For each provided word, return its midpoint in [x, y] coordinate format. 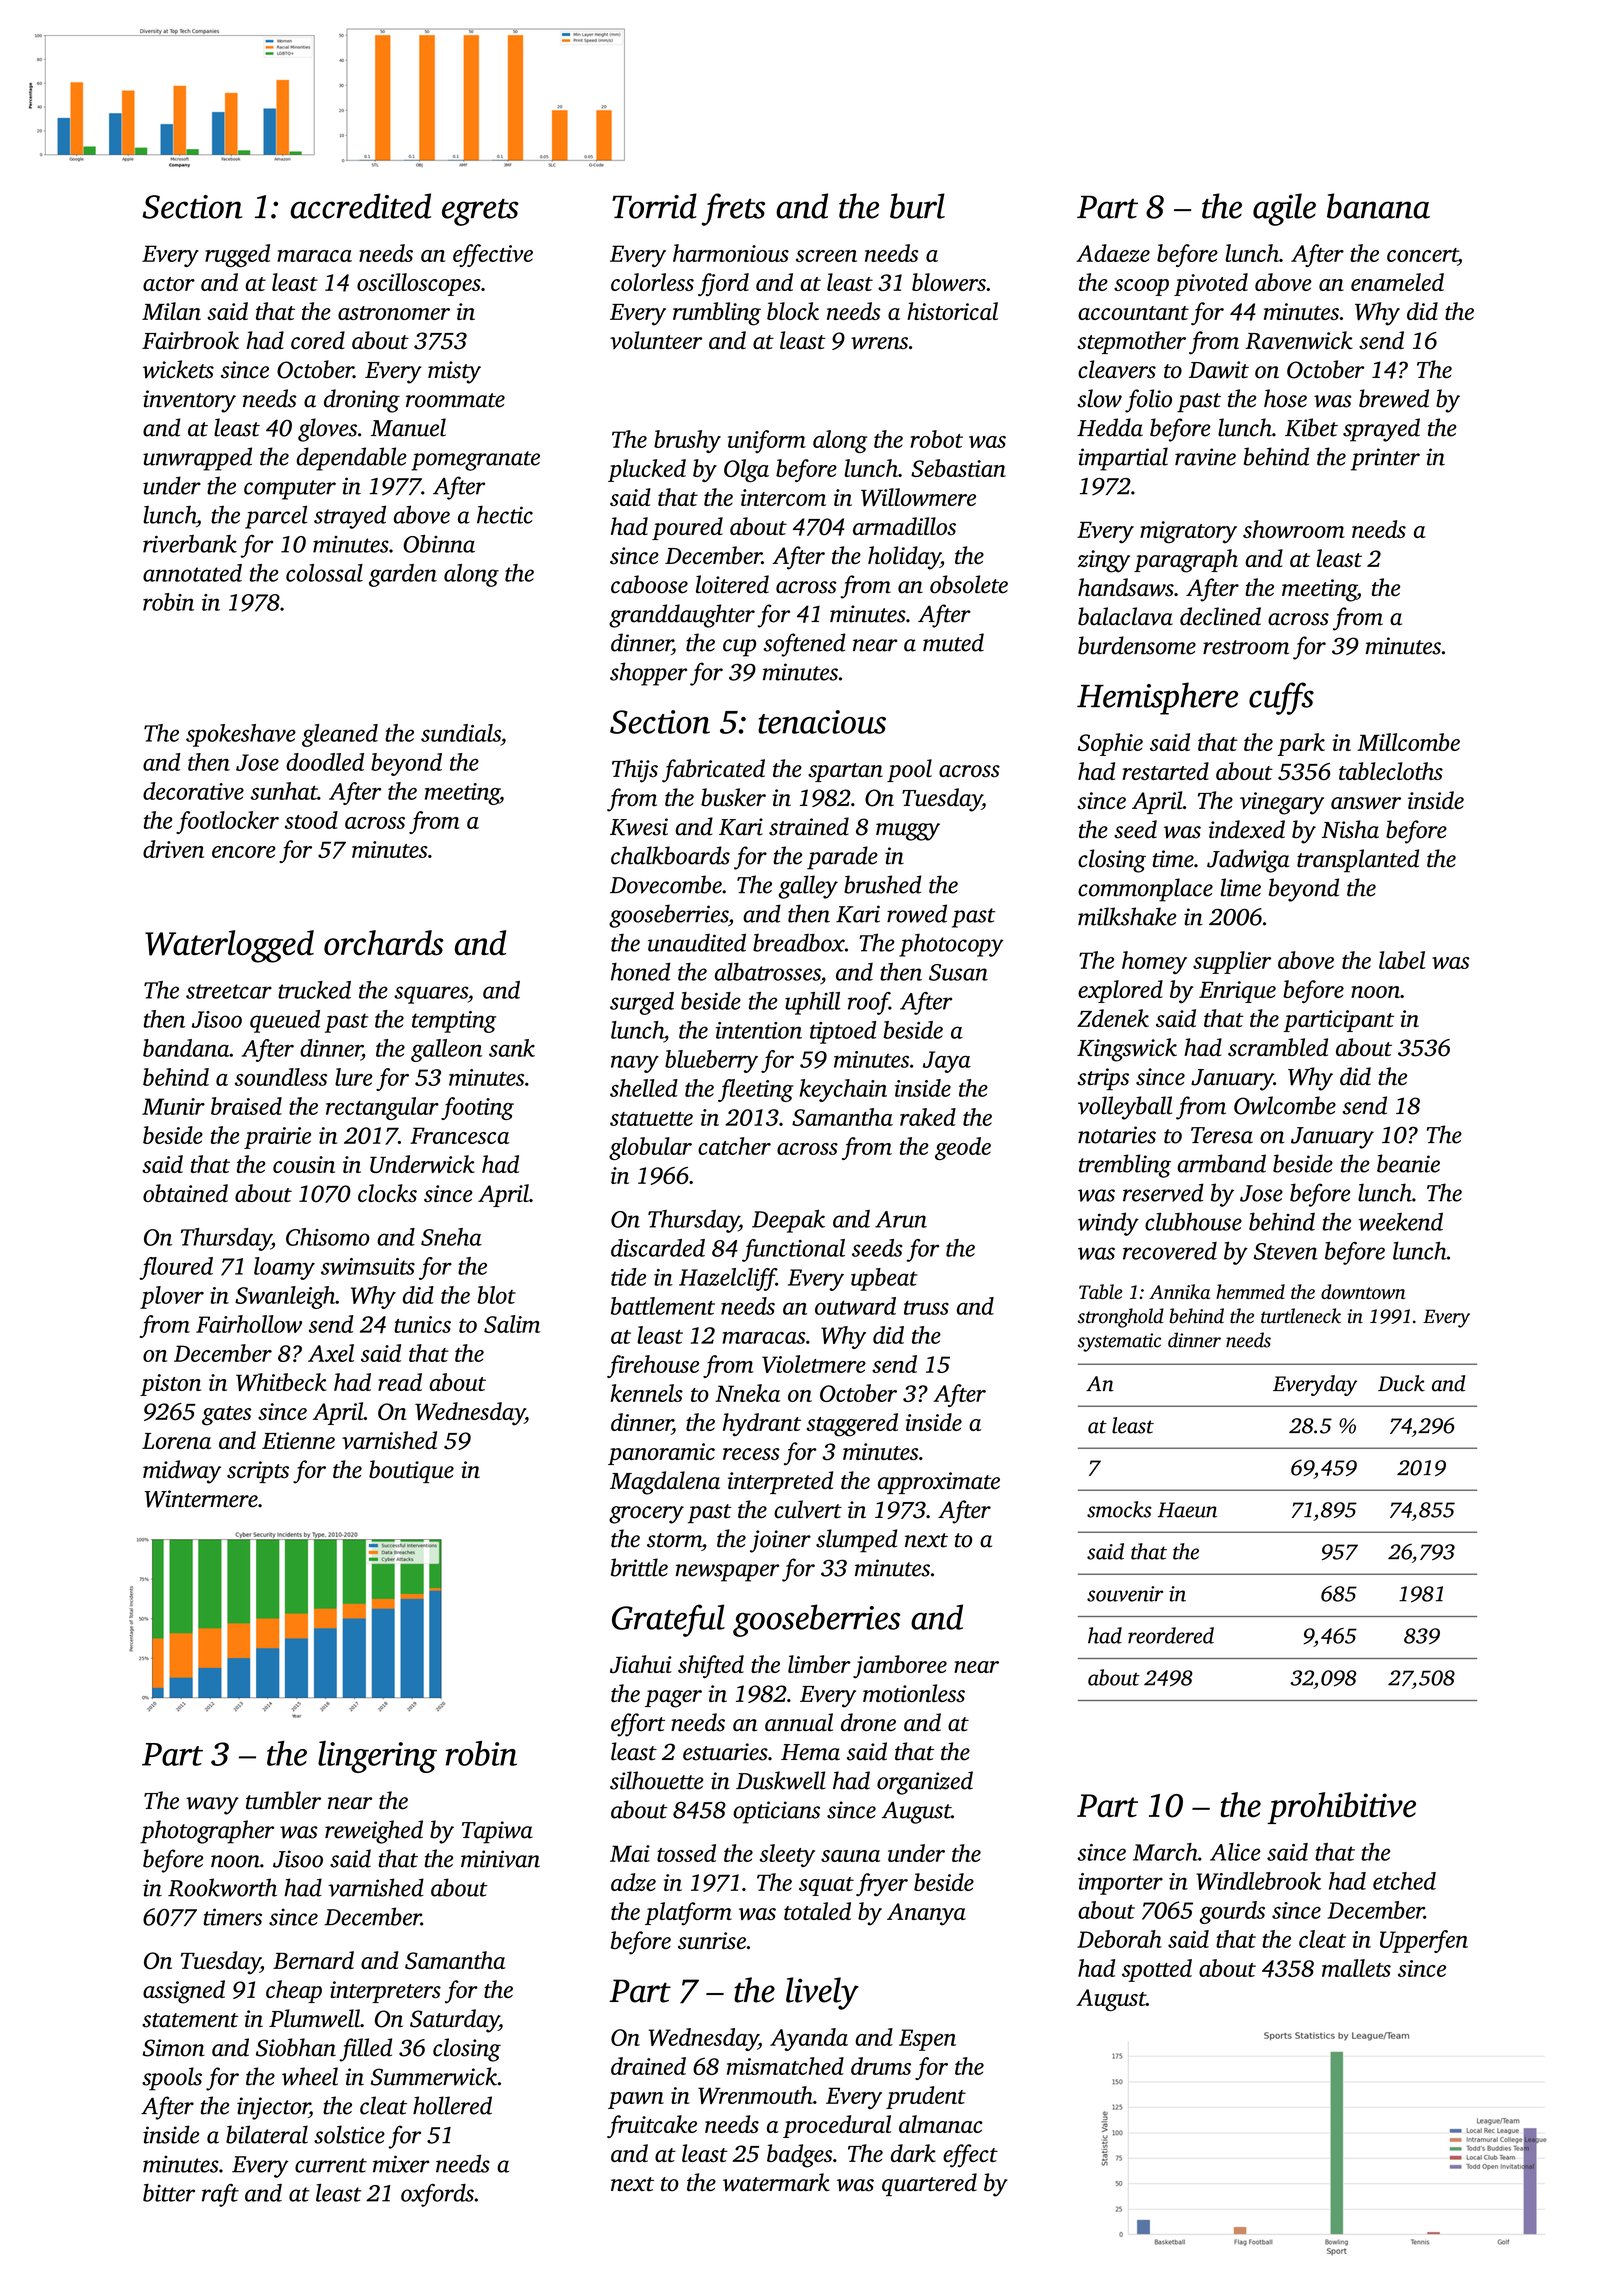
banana [1378, 206]
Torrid [654, 206]
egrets [480, 212]
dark [913, 2153]
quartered [929, 2184]
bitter [169, 2193]
